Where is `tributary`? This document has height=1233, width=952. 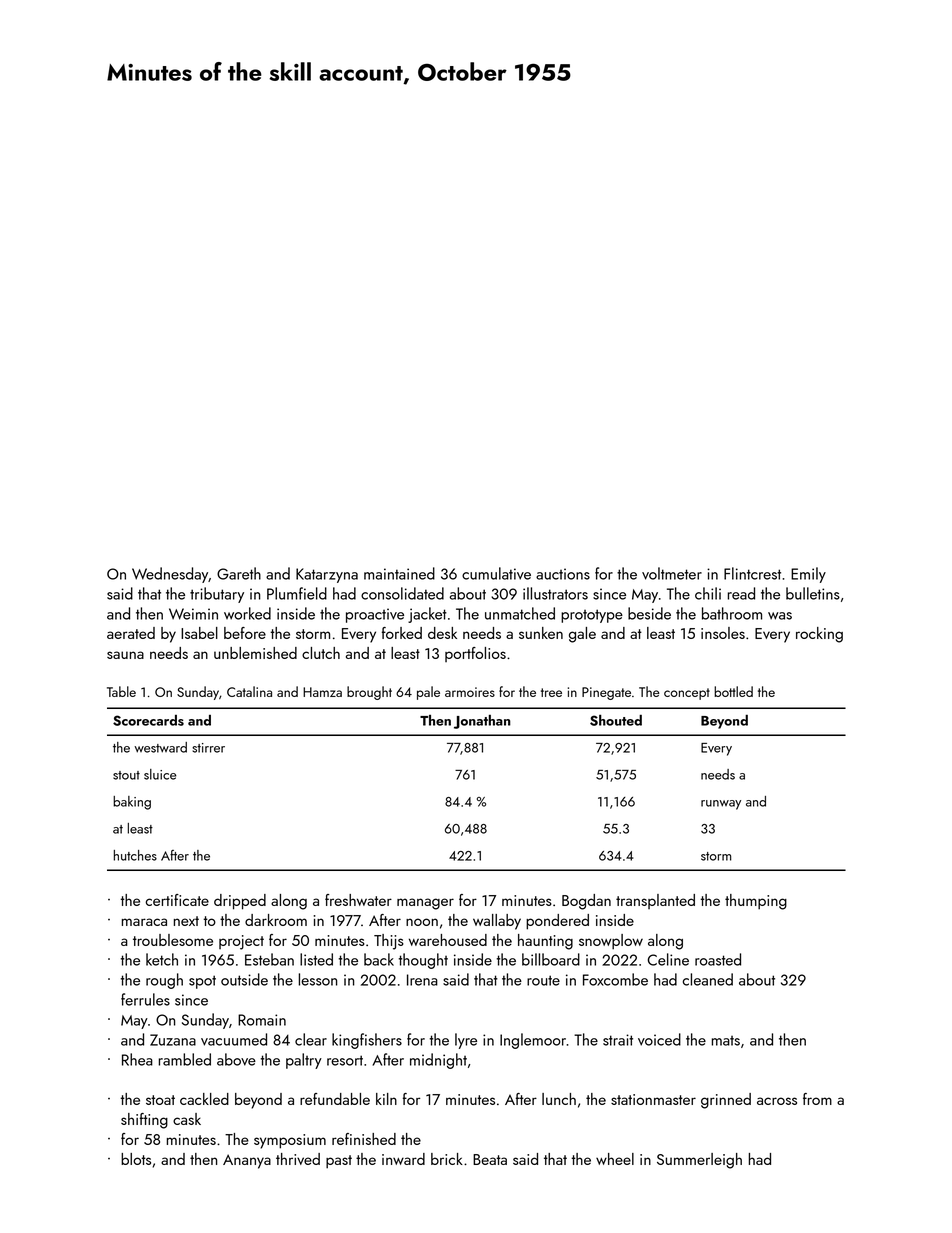
tributary is located at coordinates (217, 595).
